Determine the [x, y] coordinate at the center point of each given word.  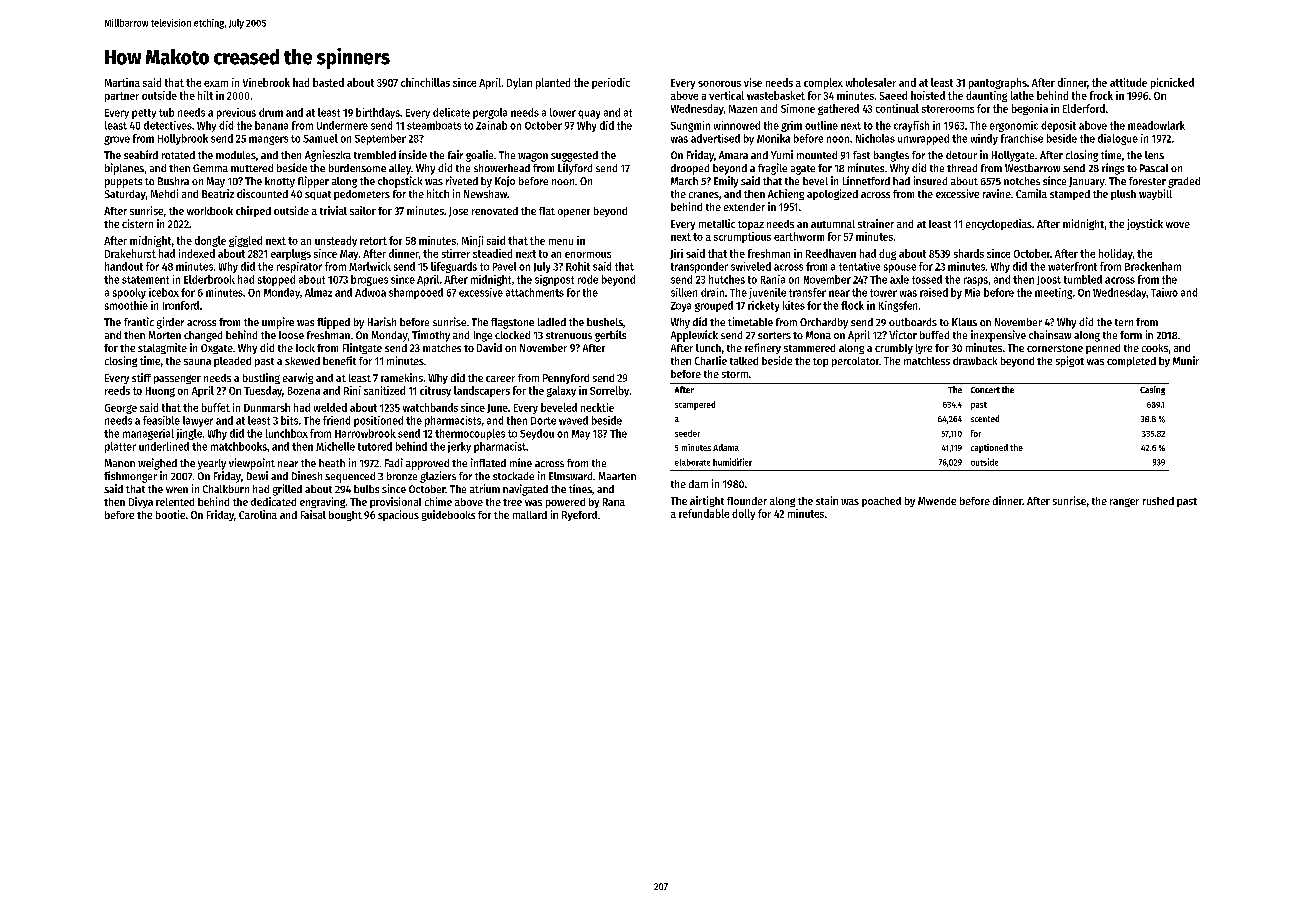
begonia [1030, 109]
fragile [772, 169]
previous [236, 113]
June [497, 408]
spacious [398, 515]
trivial [333, 210]
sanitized [384, 390]
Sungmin [690, 126]
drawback [975, 361]
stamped [1070, 195]
